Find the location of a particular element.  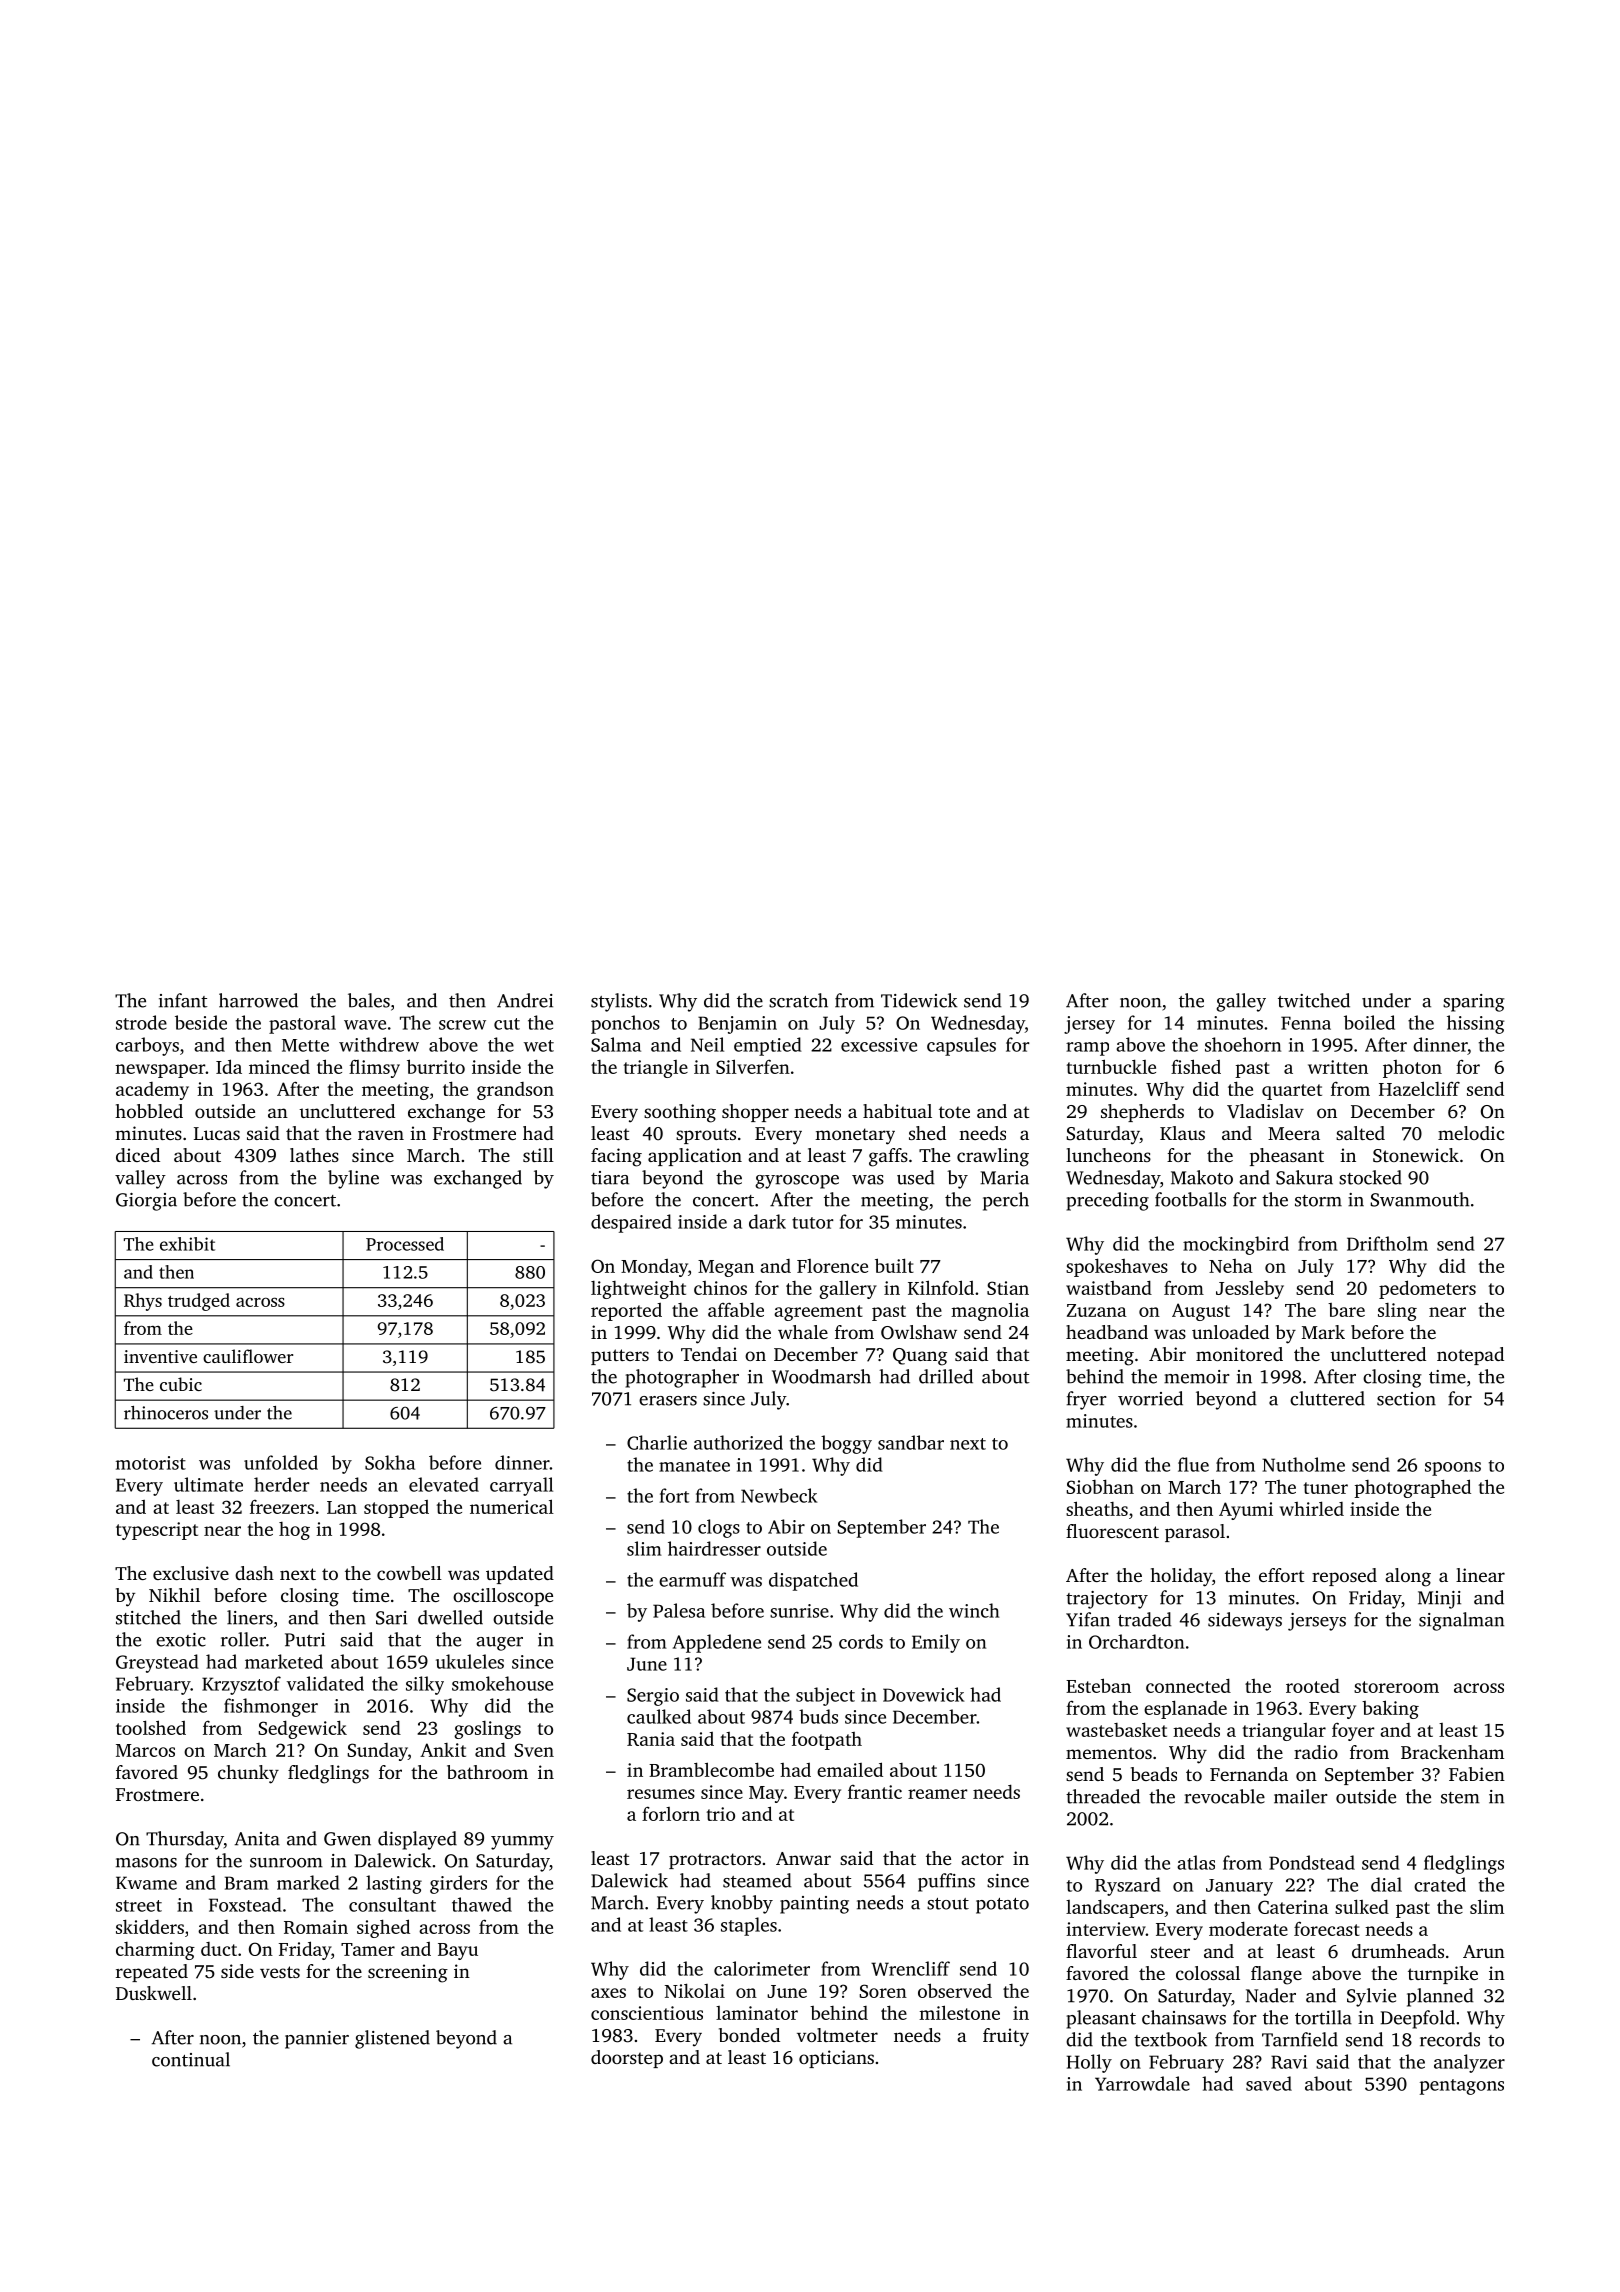

flimsy is located at coordinates (374, 1068).
